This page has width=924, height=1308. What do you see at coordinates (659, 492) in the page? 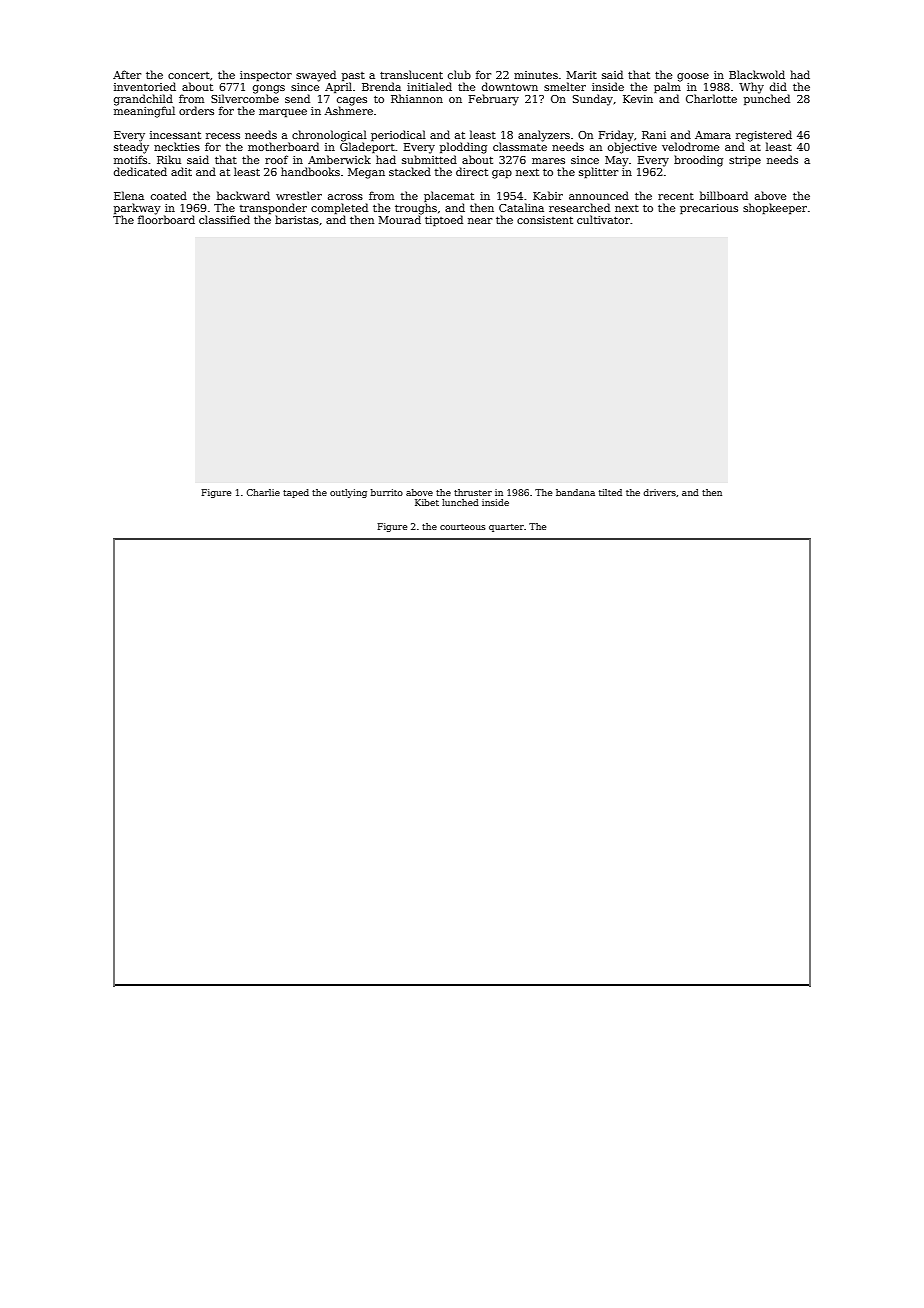
I see `drivers` at bounding box center [659, 492].
